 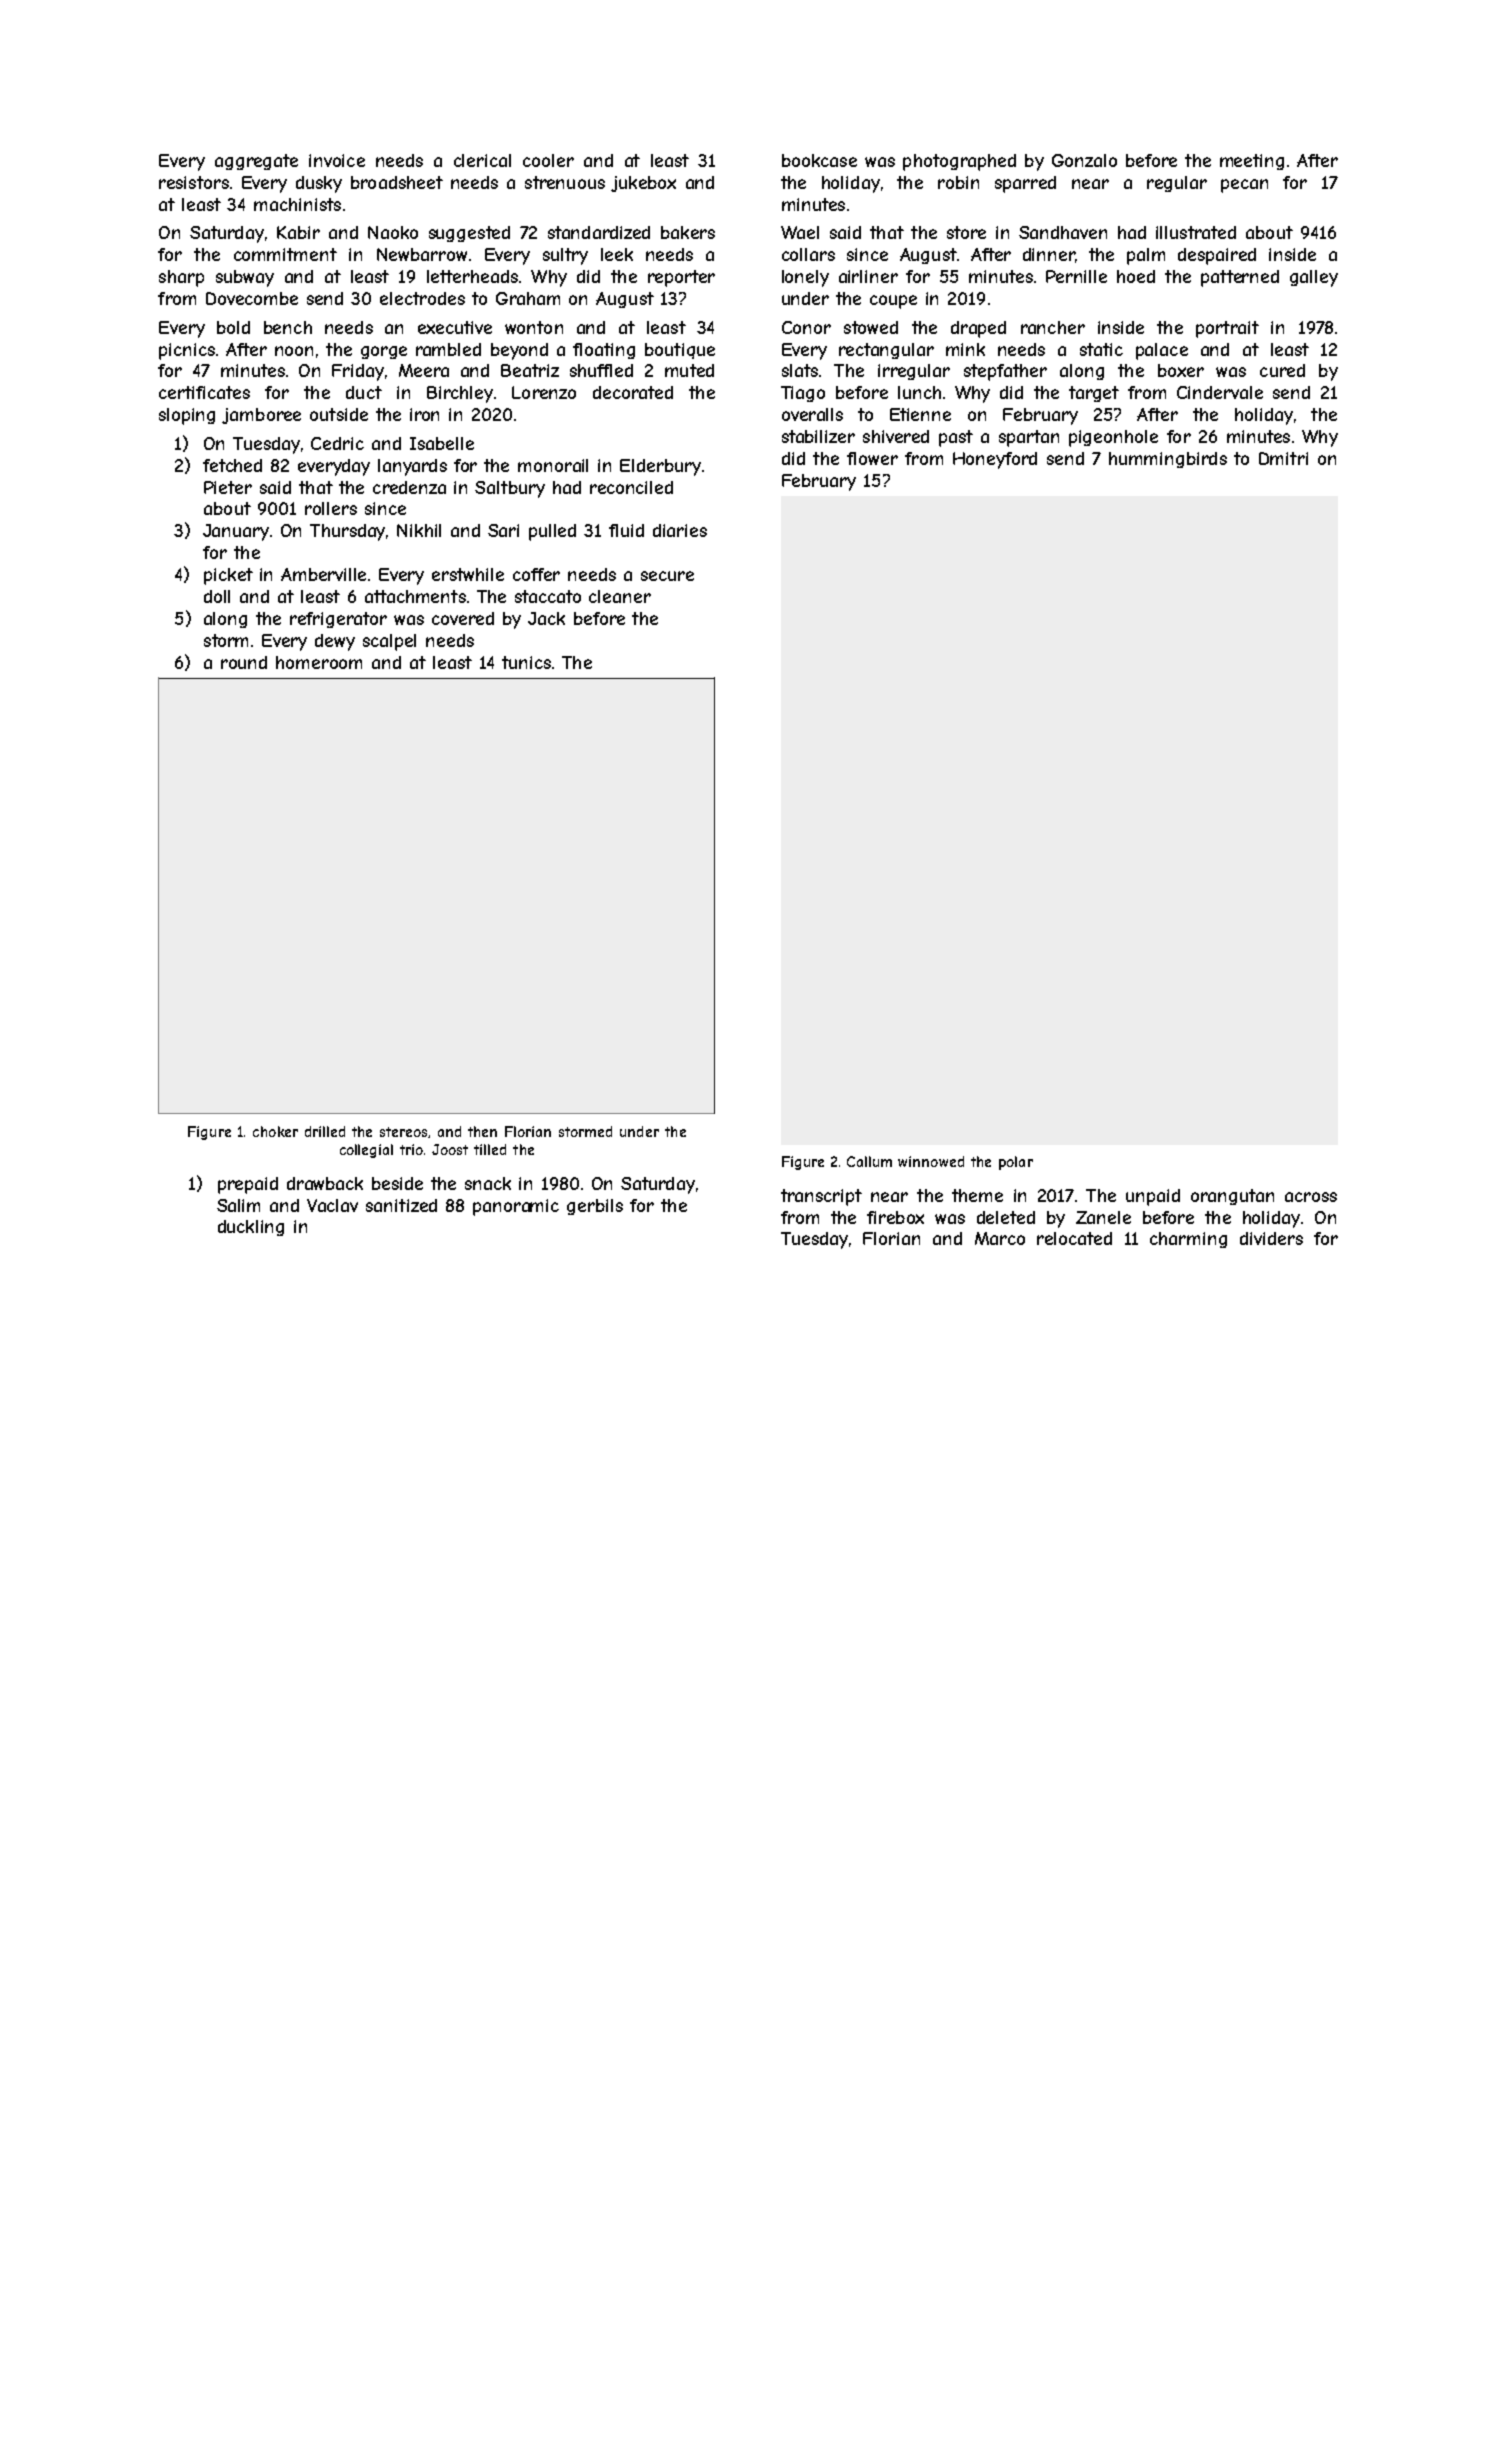 What do you see at coordinates (393, 232) in the screenshot?
I see `Naoko` at bounding box center [393, 232].
